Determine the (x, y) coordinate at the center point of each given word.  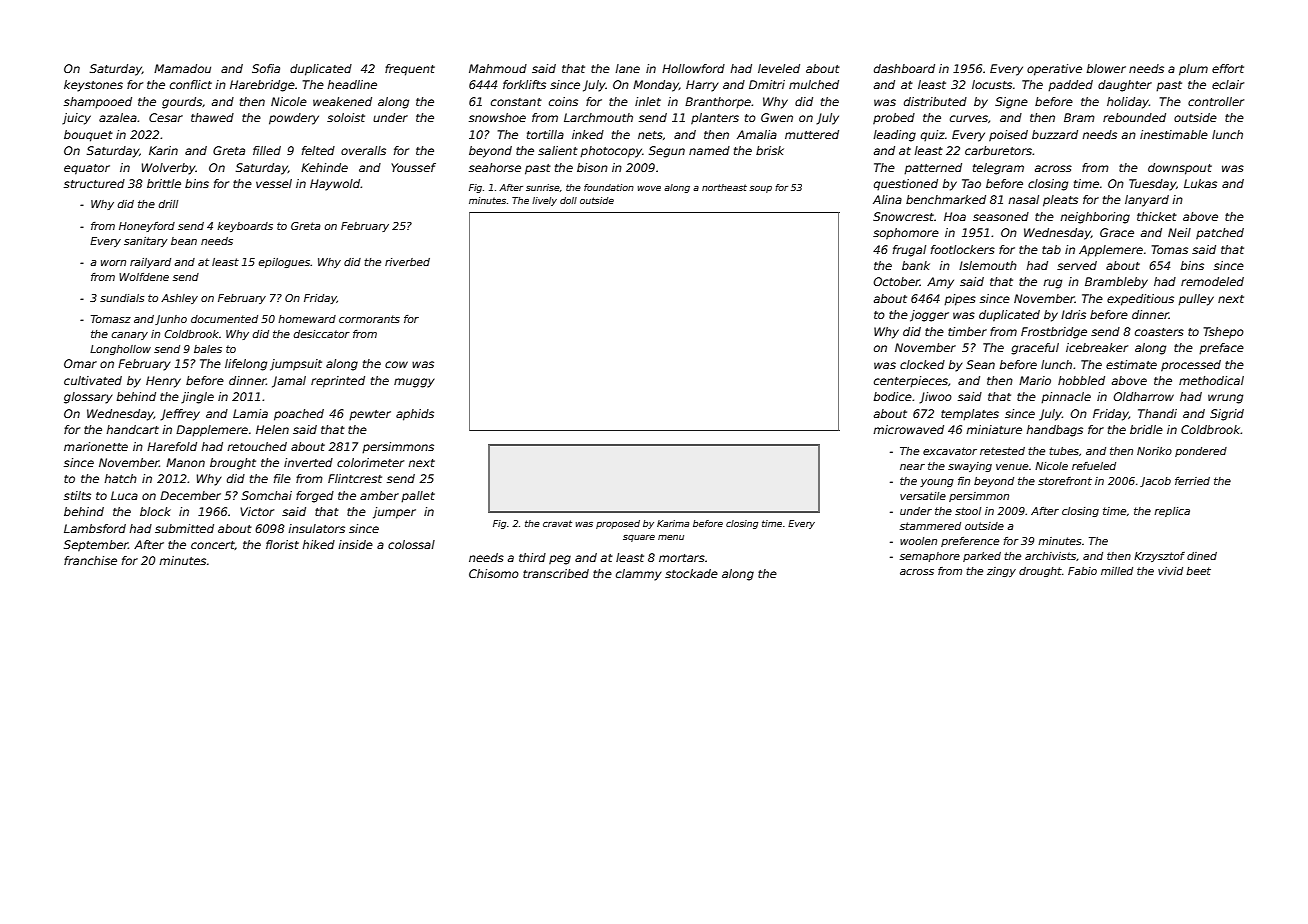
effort (1228, 68)
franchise (90, 560)
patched (1220, 234)
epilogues (284, 263)
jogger (929, 316)
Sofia (266, 68)
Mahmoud (498, 68)
